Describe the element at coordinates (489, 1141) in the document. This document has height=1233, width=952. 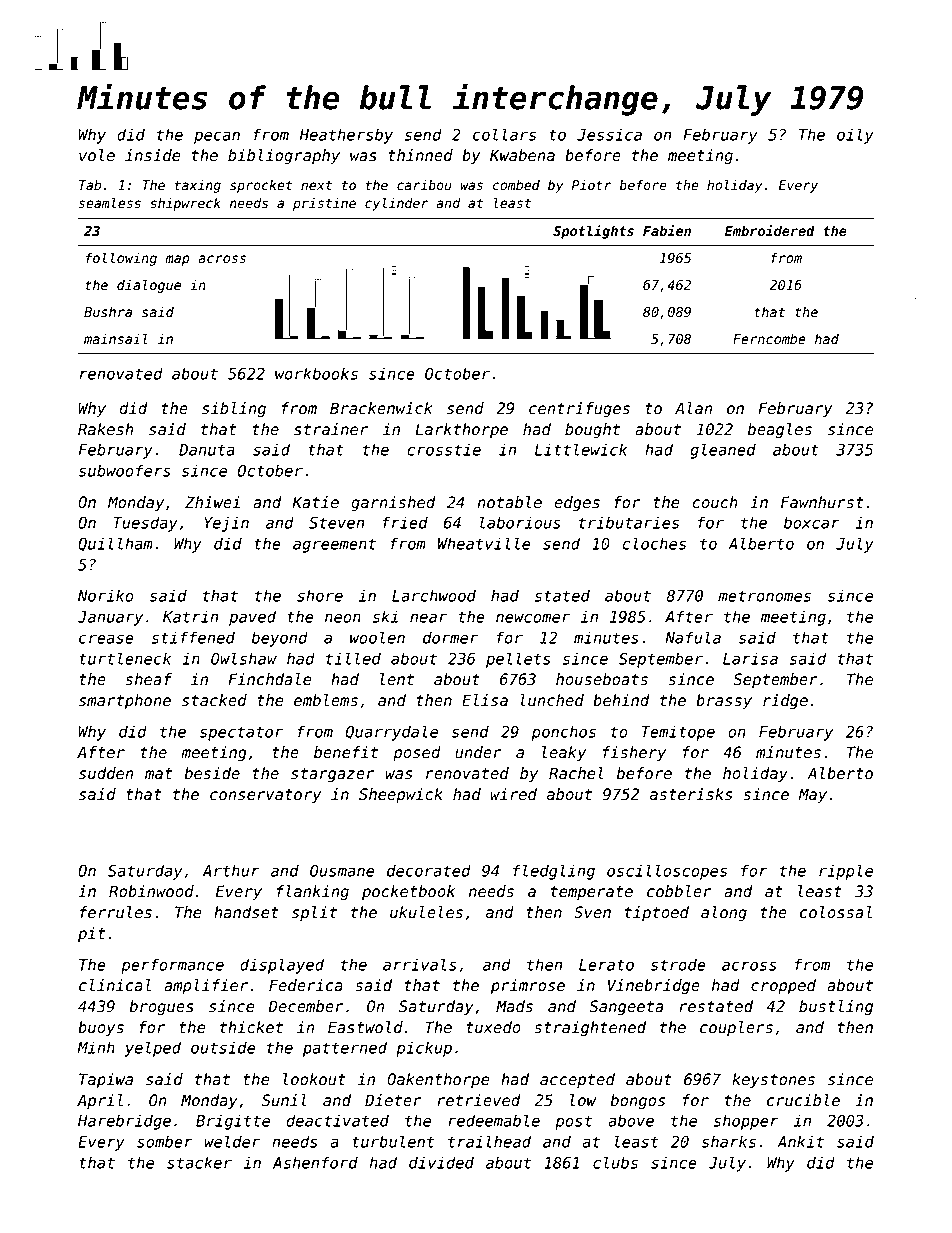
I see `trailhead` at that location.
